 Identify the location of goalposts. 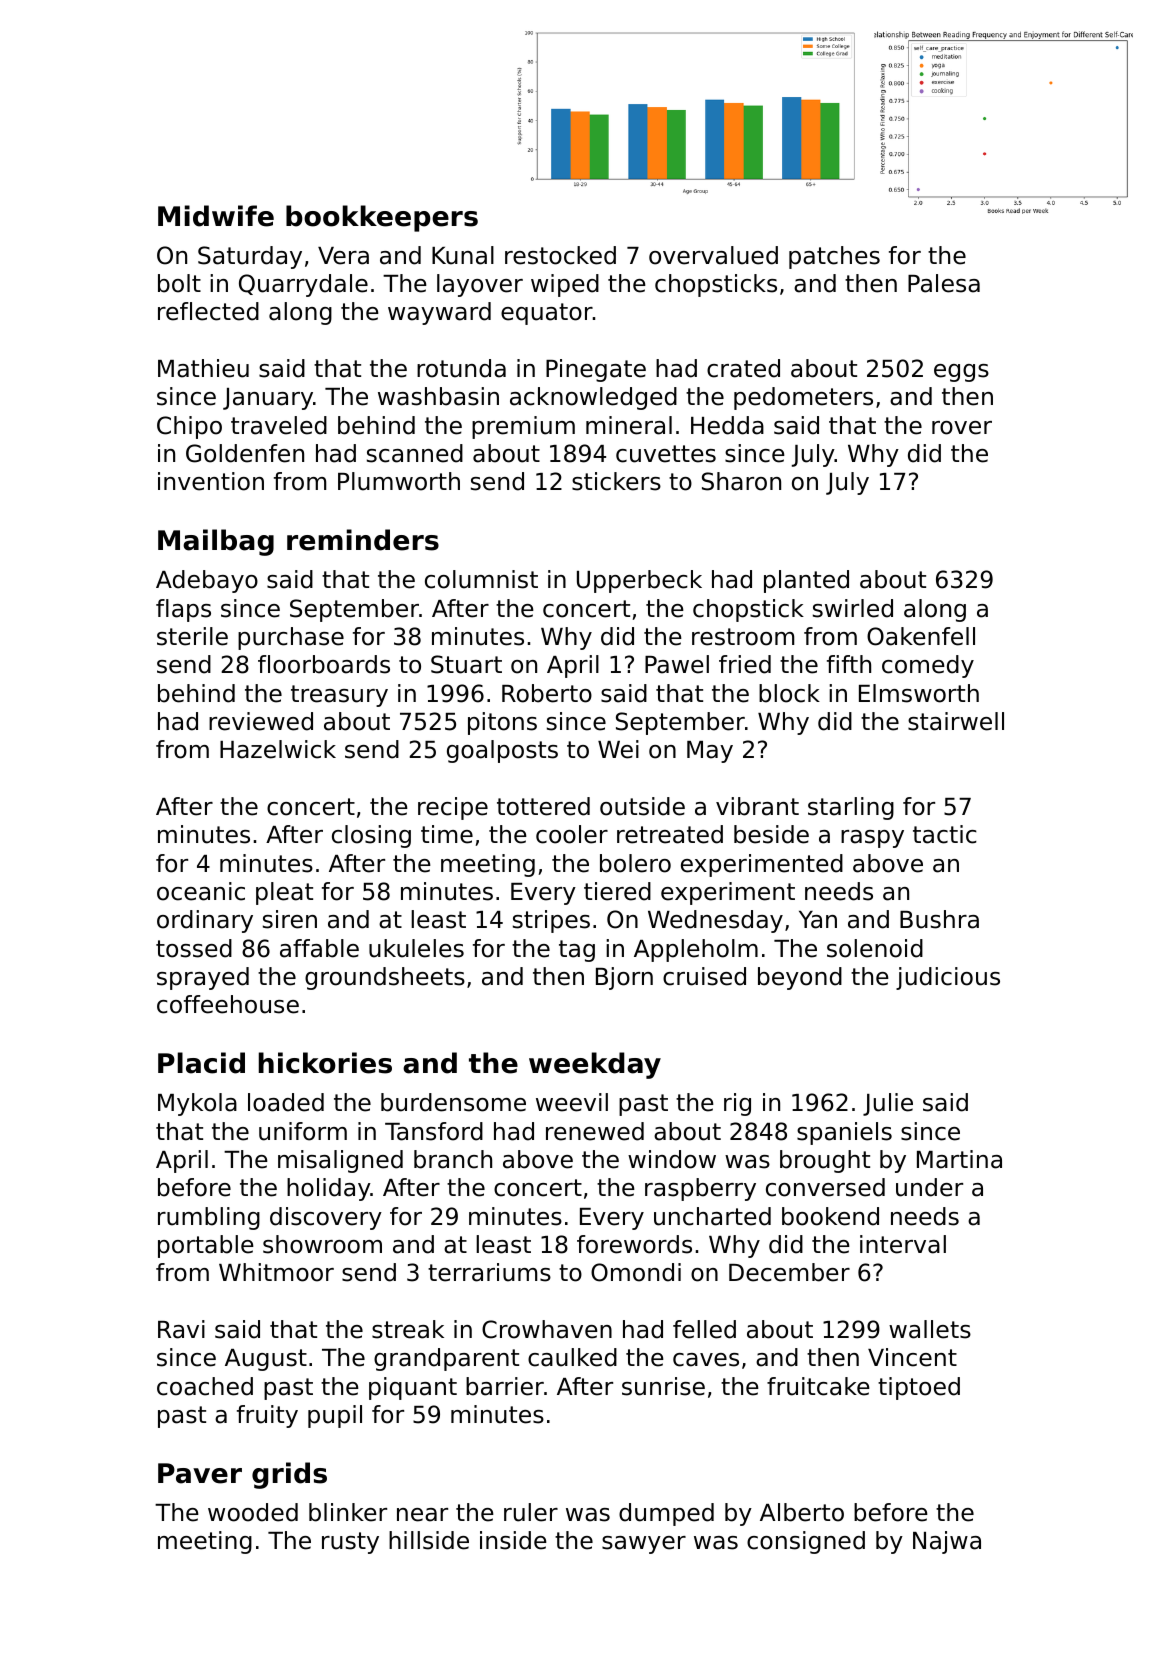
(502, 751).
